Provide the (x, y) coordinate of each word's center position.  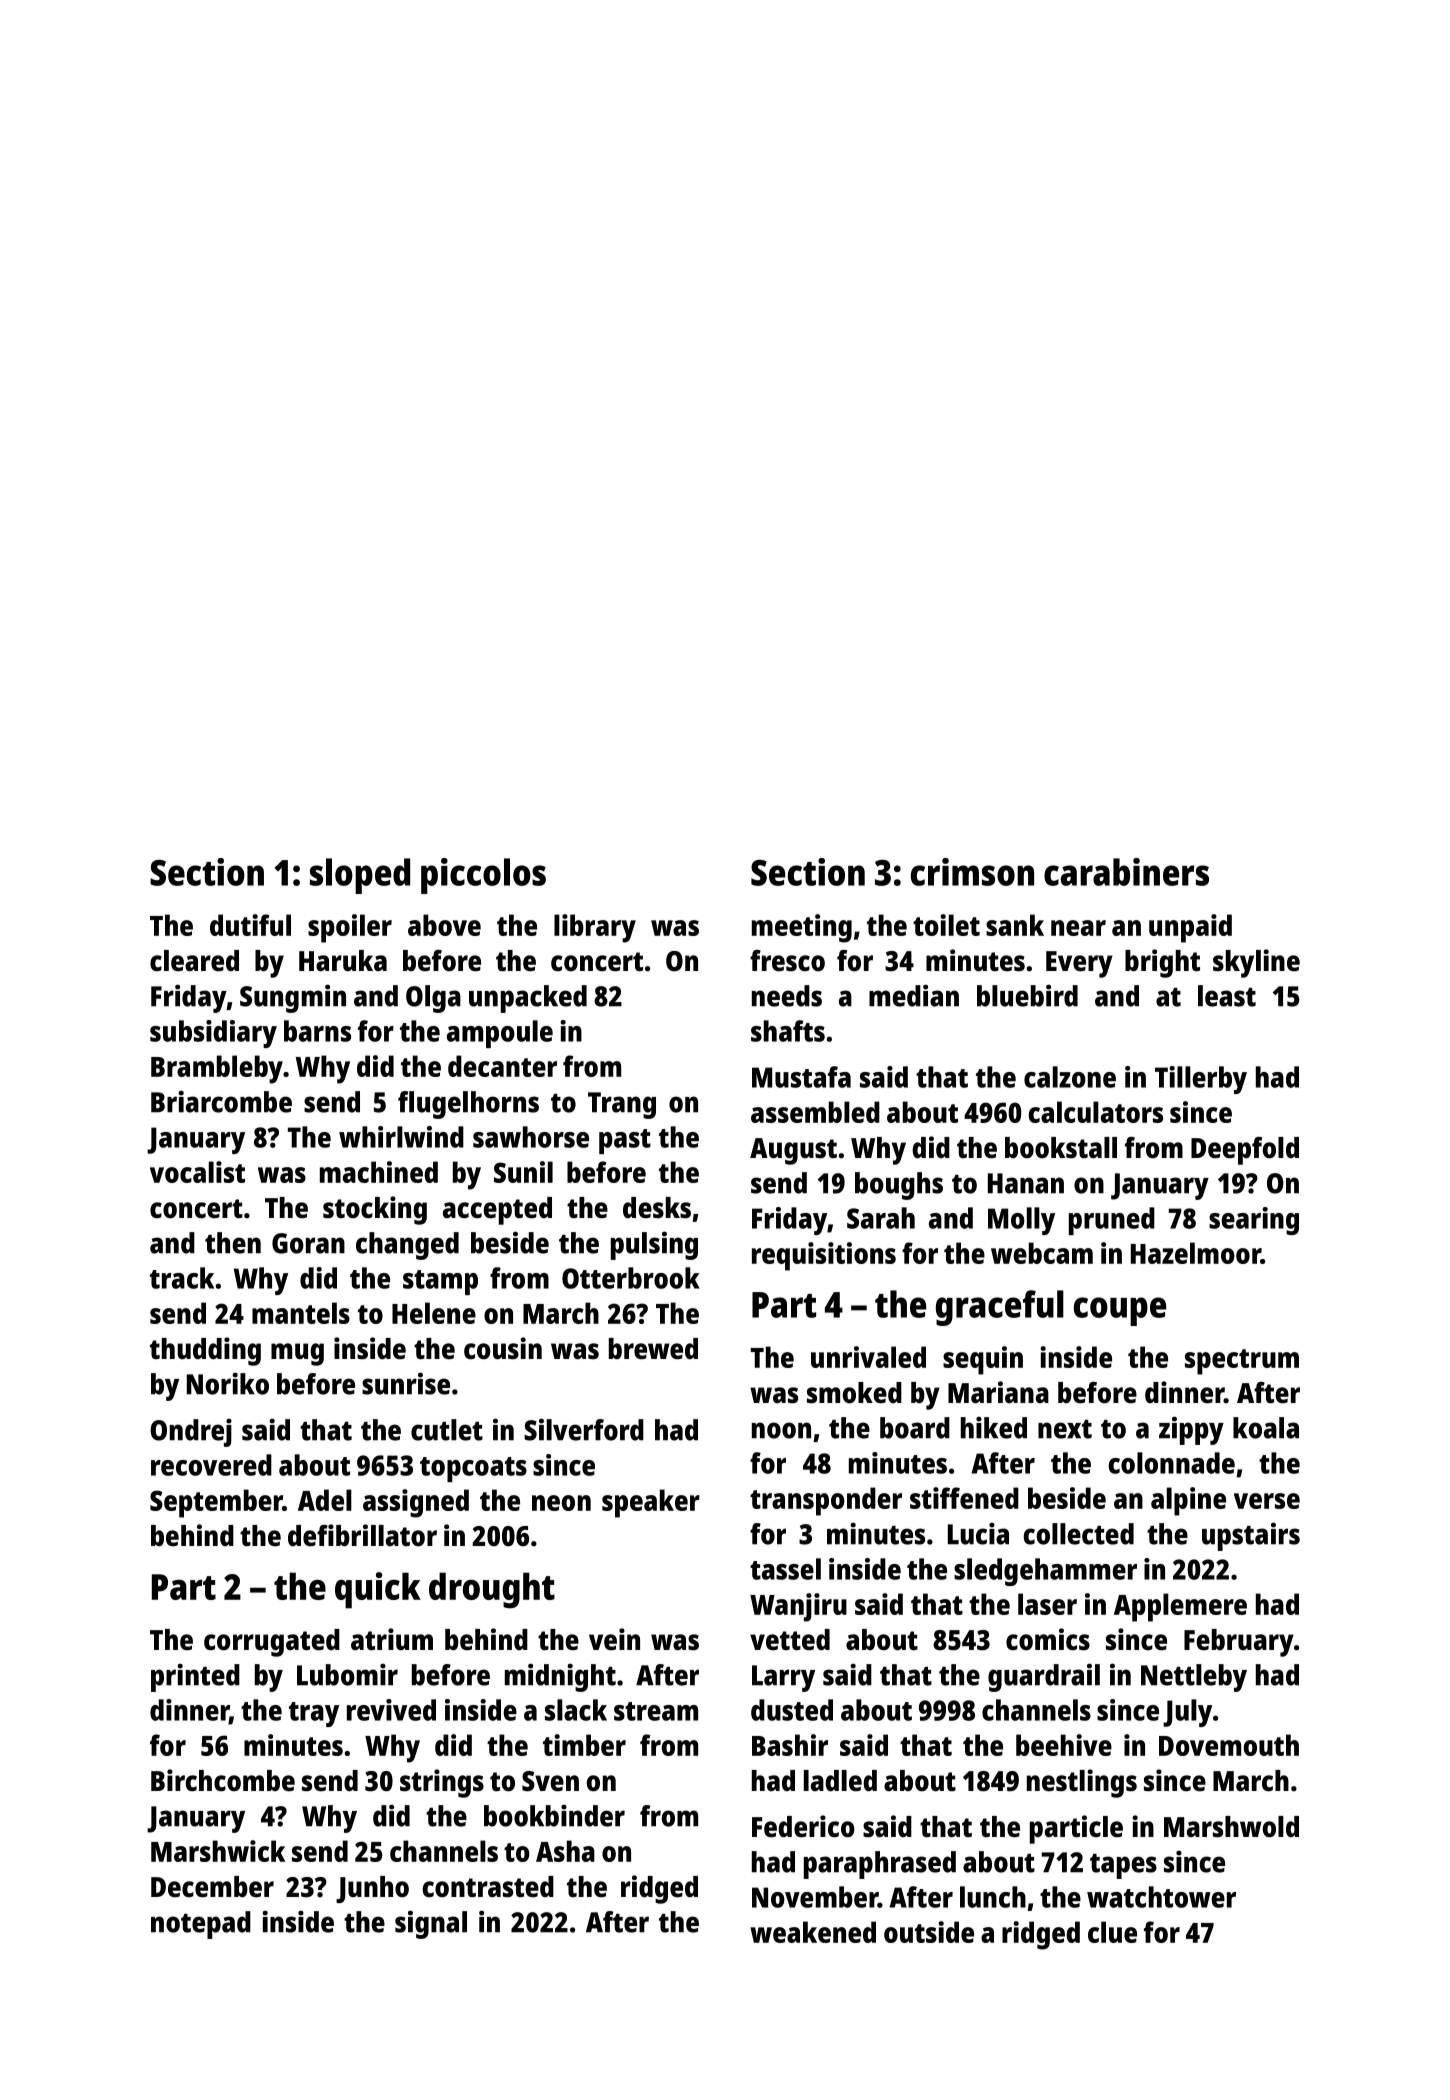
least (1227, 996)
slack (576, 1710)
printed (195, 1677)
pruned (1112, 1221)
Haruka (343, 961)
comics (1048, 1639)
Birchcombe (223, 1780)
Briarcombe (221, 1101)
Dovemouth (1229, 1745)
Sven (550, 1781)
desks (657, 1208)
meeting (802, 928)
